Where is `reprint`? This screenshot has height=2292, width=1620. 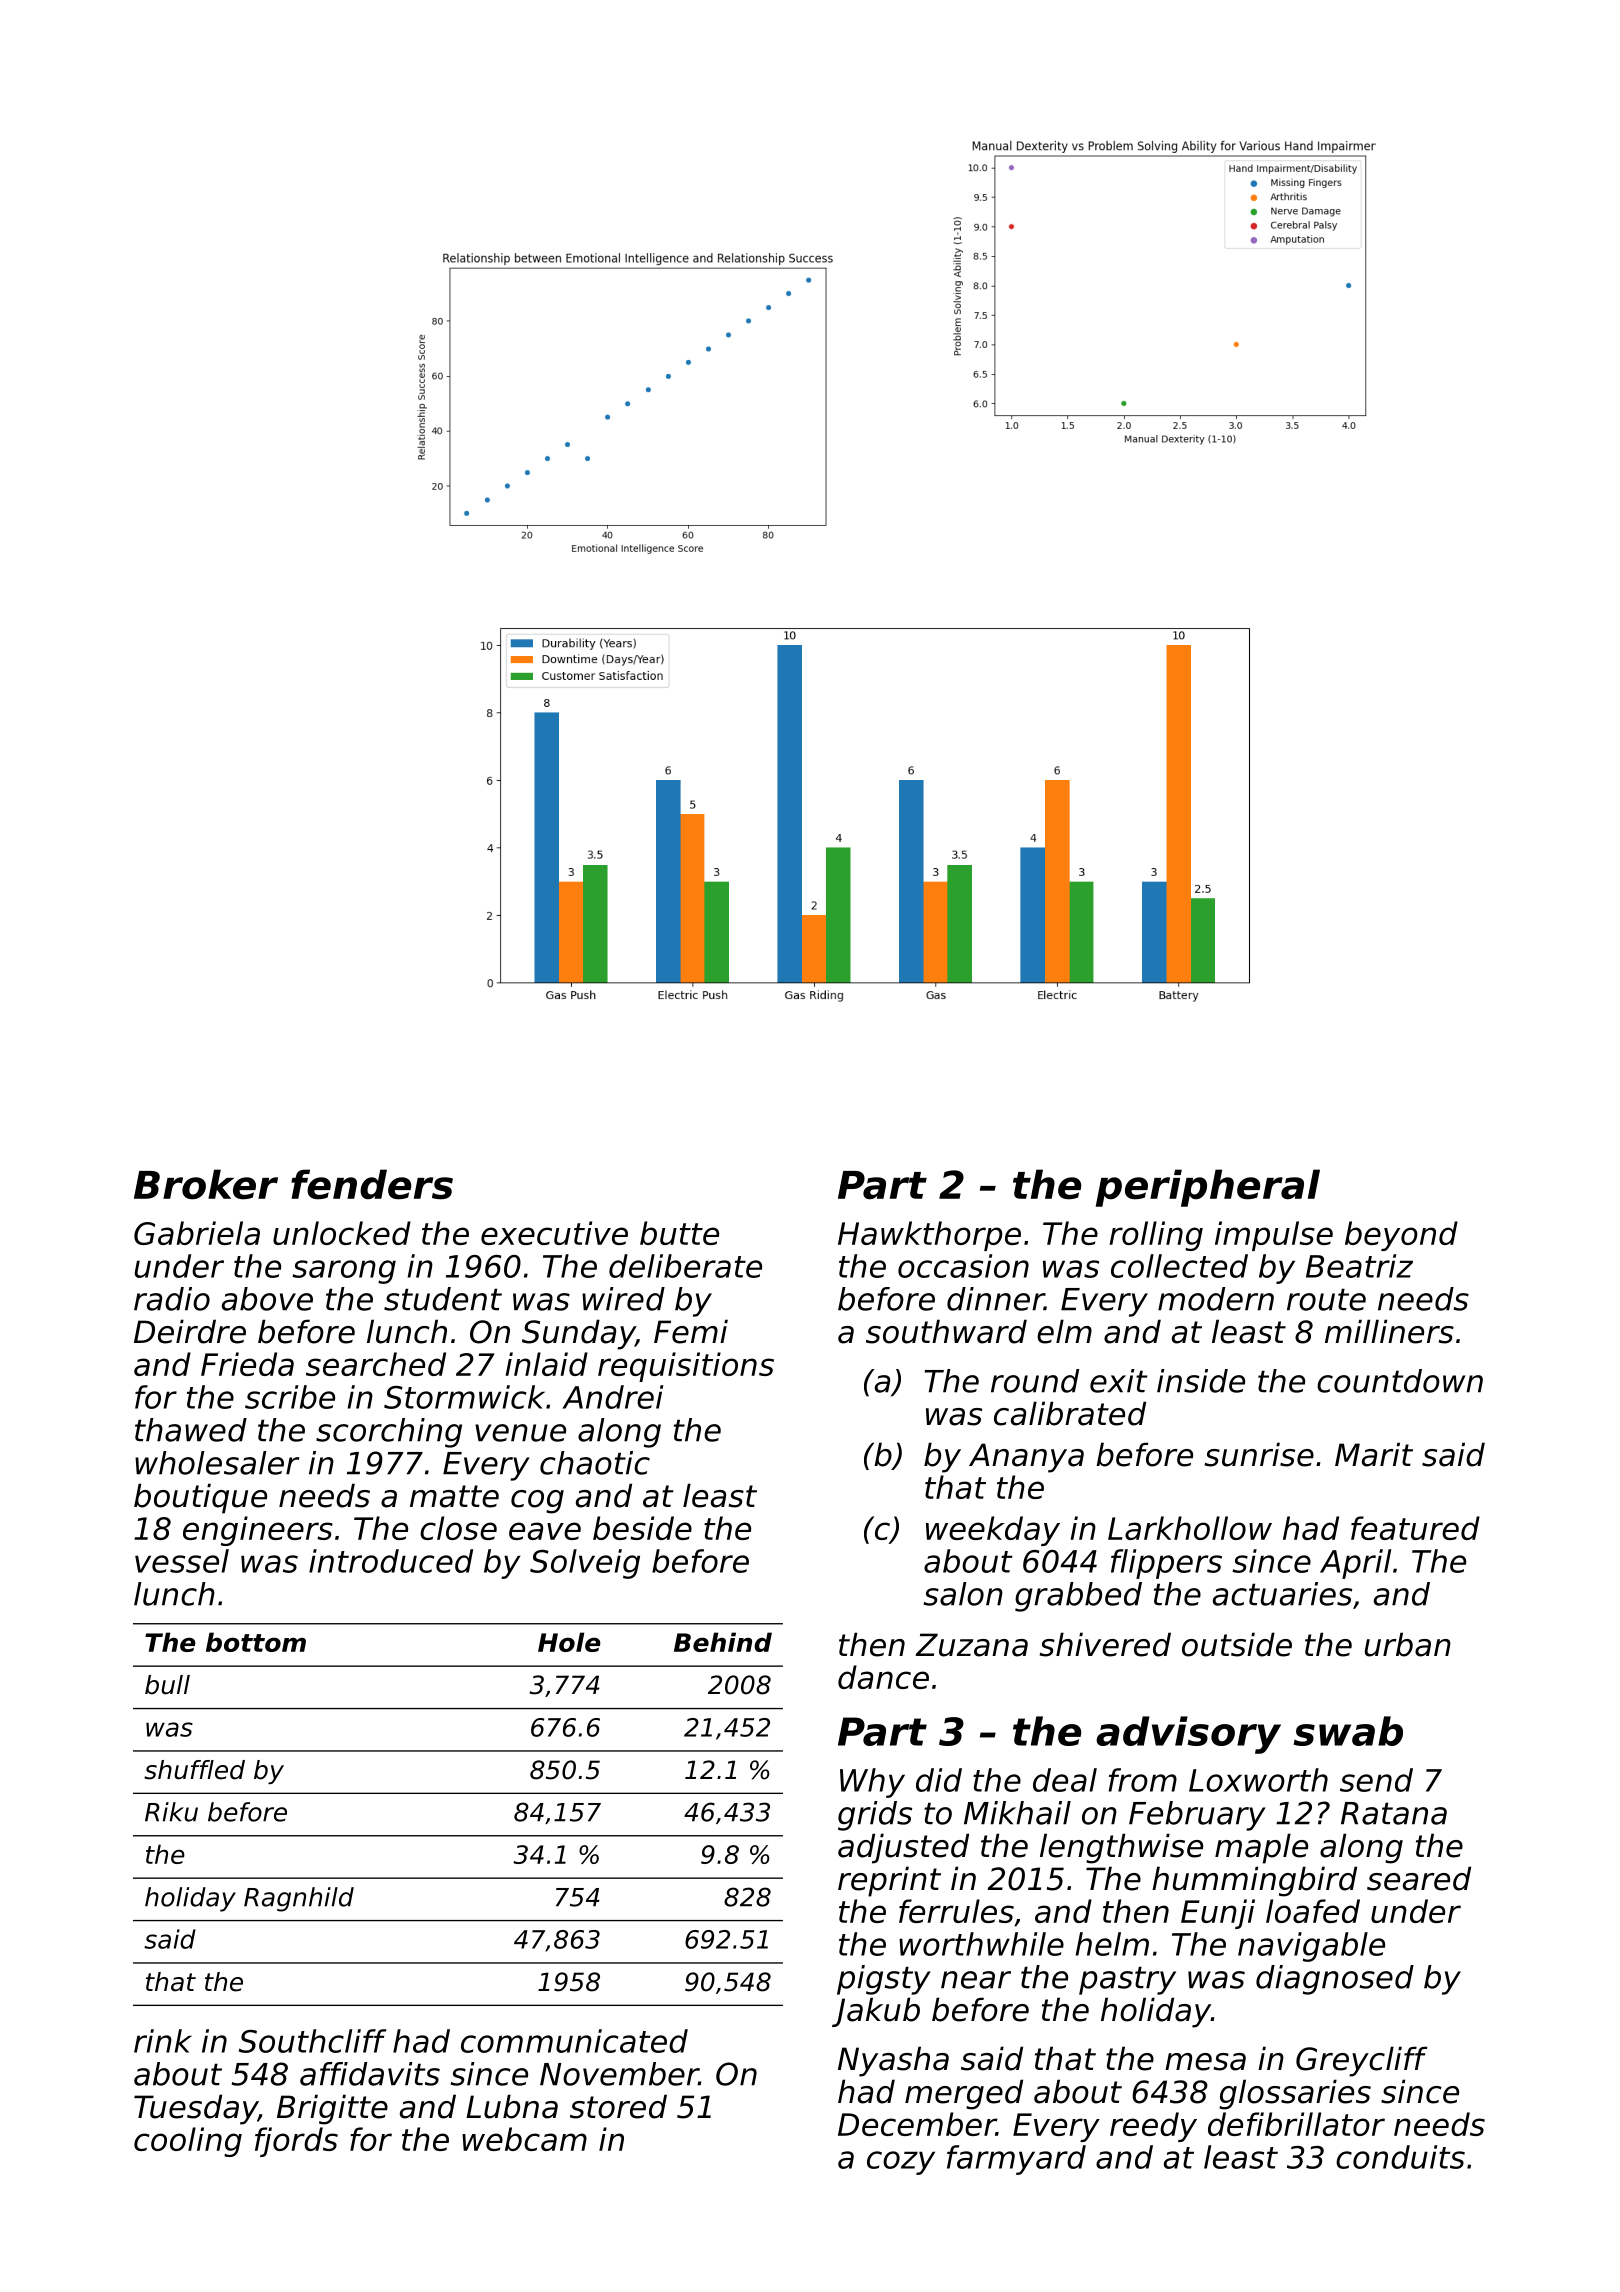
reprint is located at coordinates (889, 1881).
